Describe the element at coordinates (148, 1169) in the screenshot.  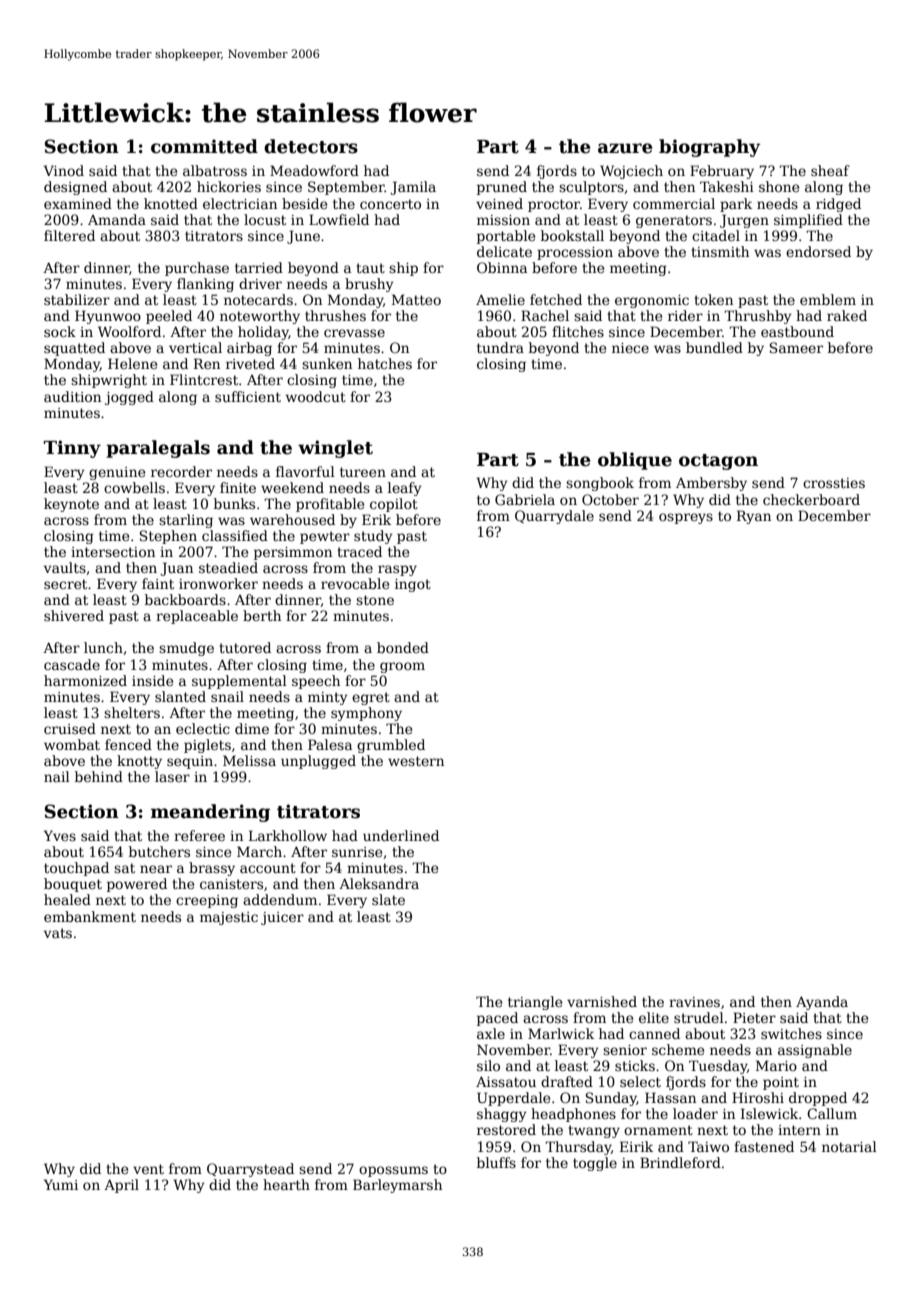
I see `vent` at that location.
